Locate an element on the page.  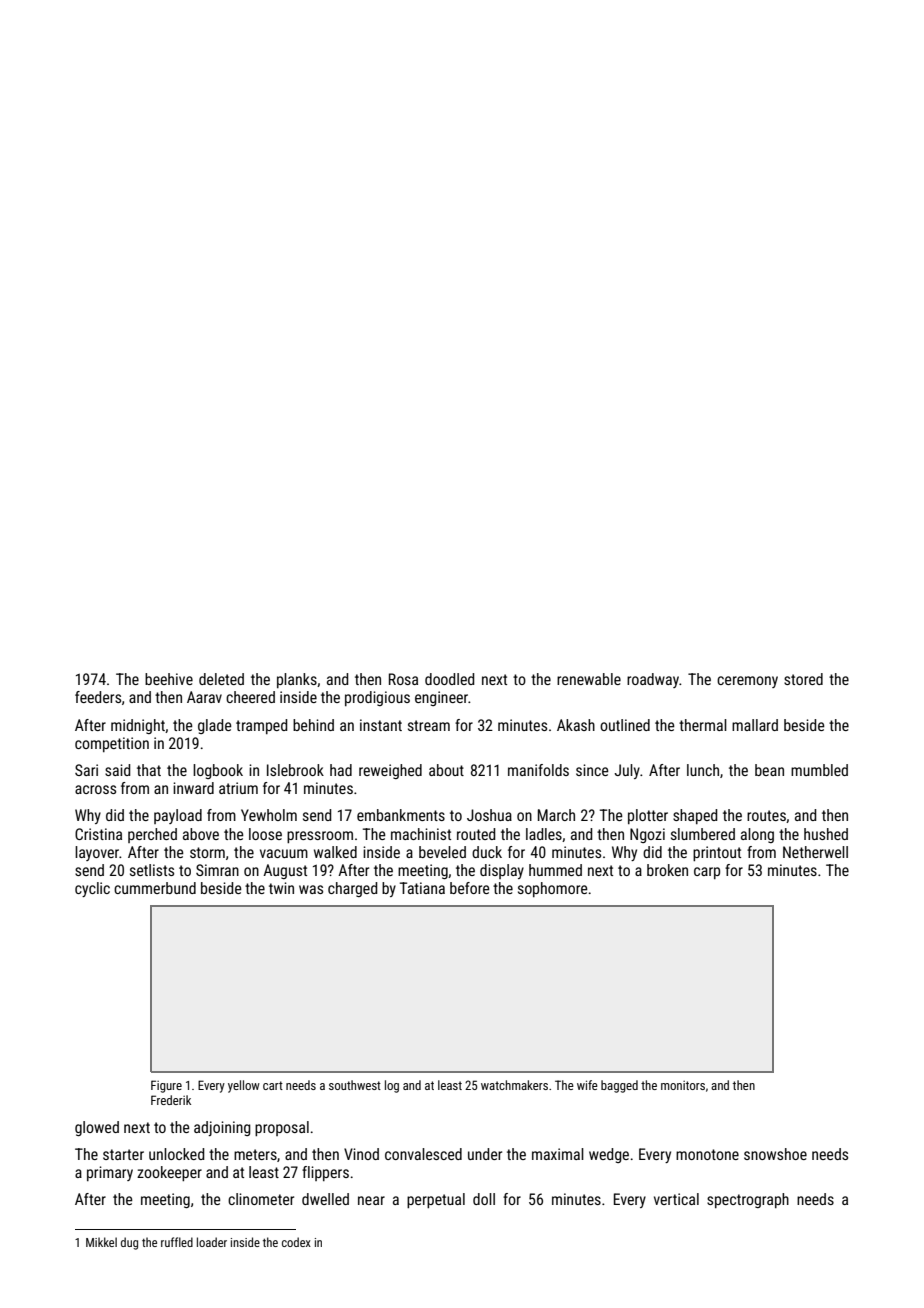
clinometer is located at coordinates (261, 1199).
